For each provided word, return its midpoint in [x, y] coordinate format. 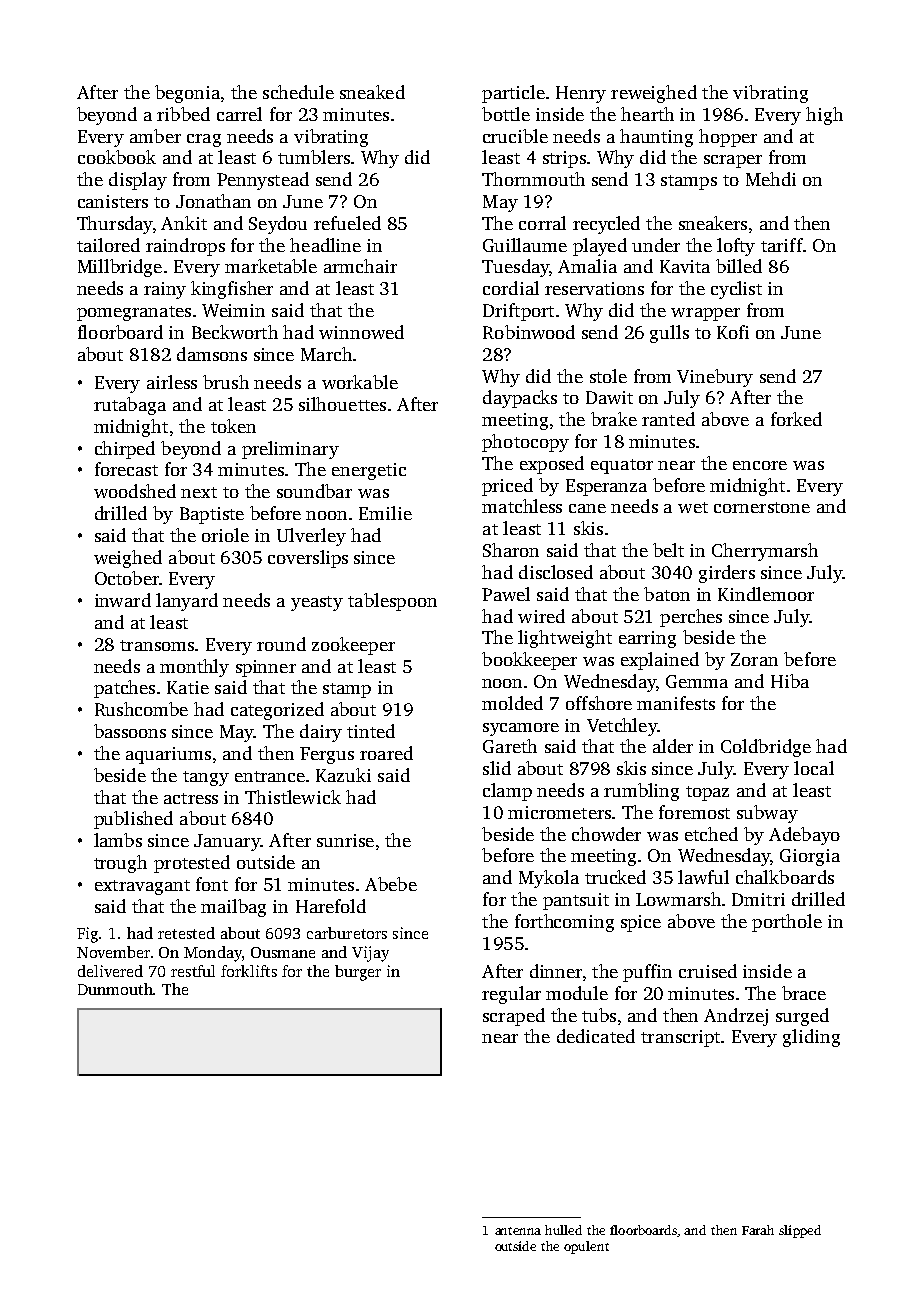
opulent [586, 1247]
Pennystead [263, 181]
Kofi [733, 332]
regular [511, 995]
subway [767, 814]
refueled [347, 223]
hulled [563, 1230]
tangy [206, 778]
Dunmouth [115, 989]
